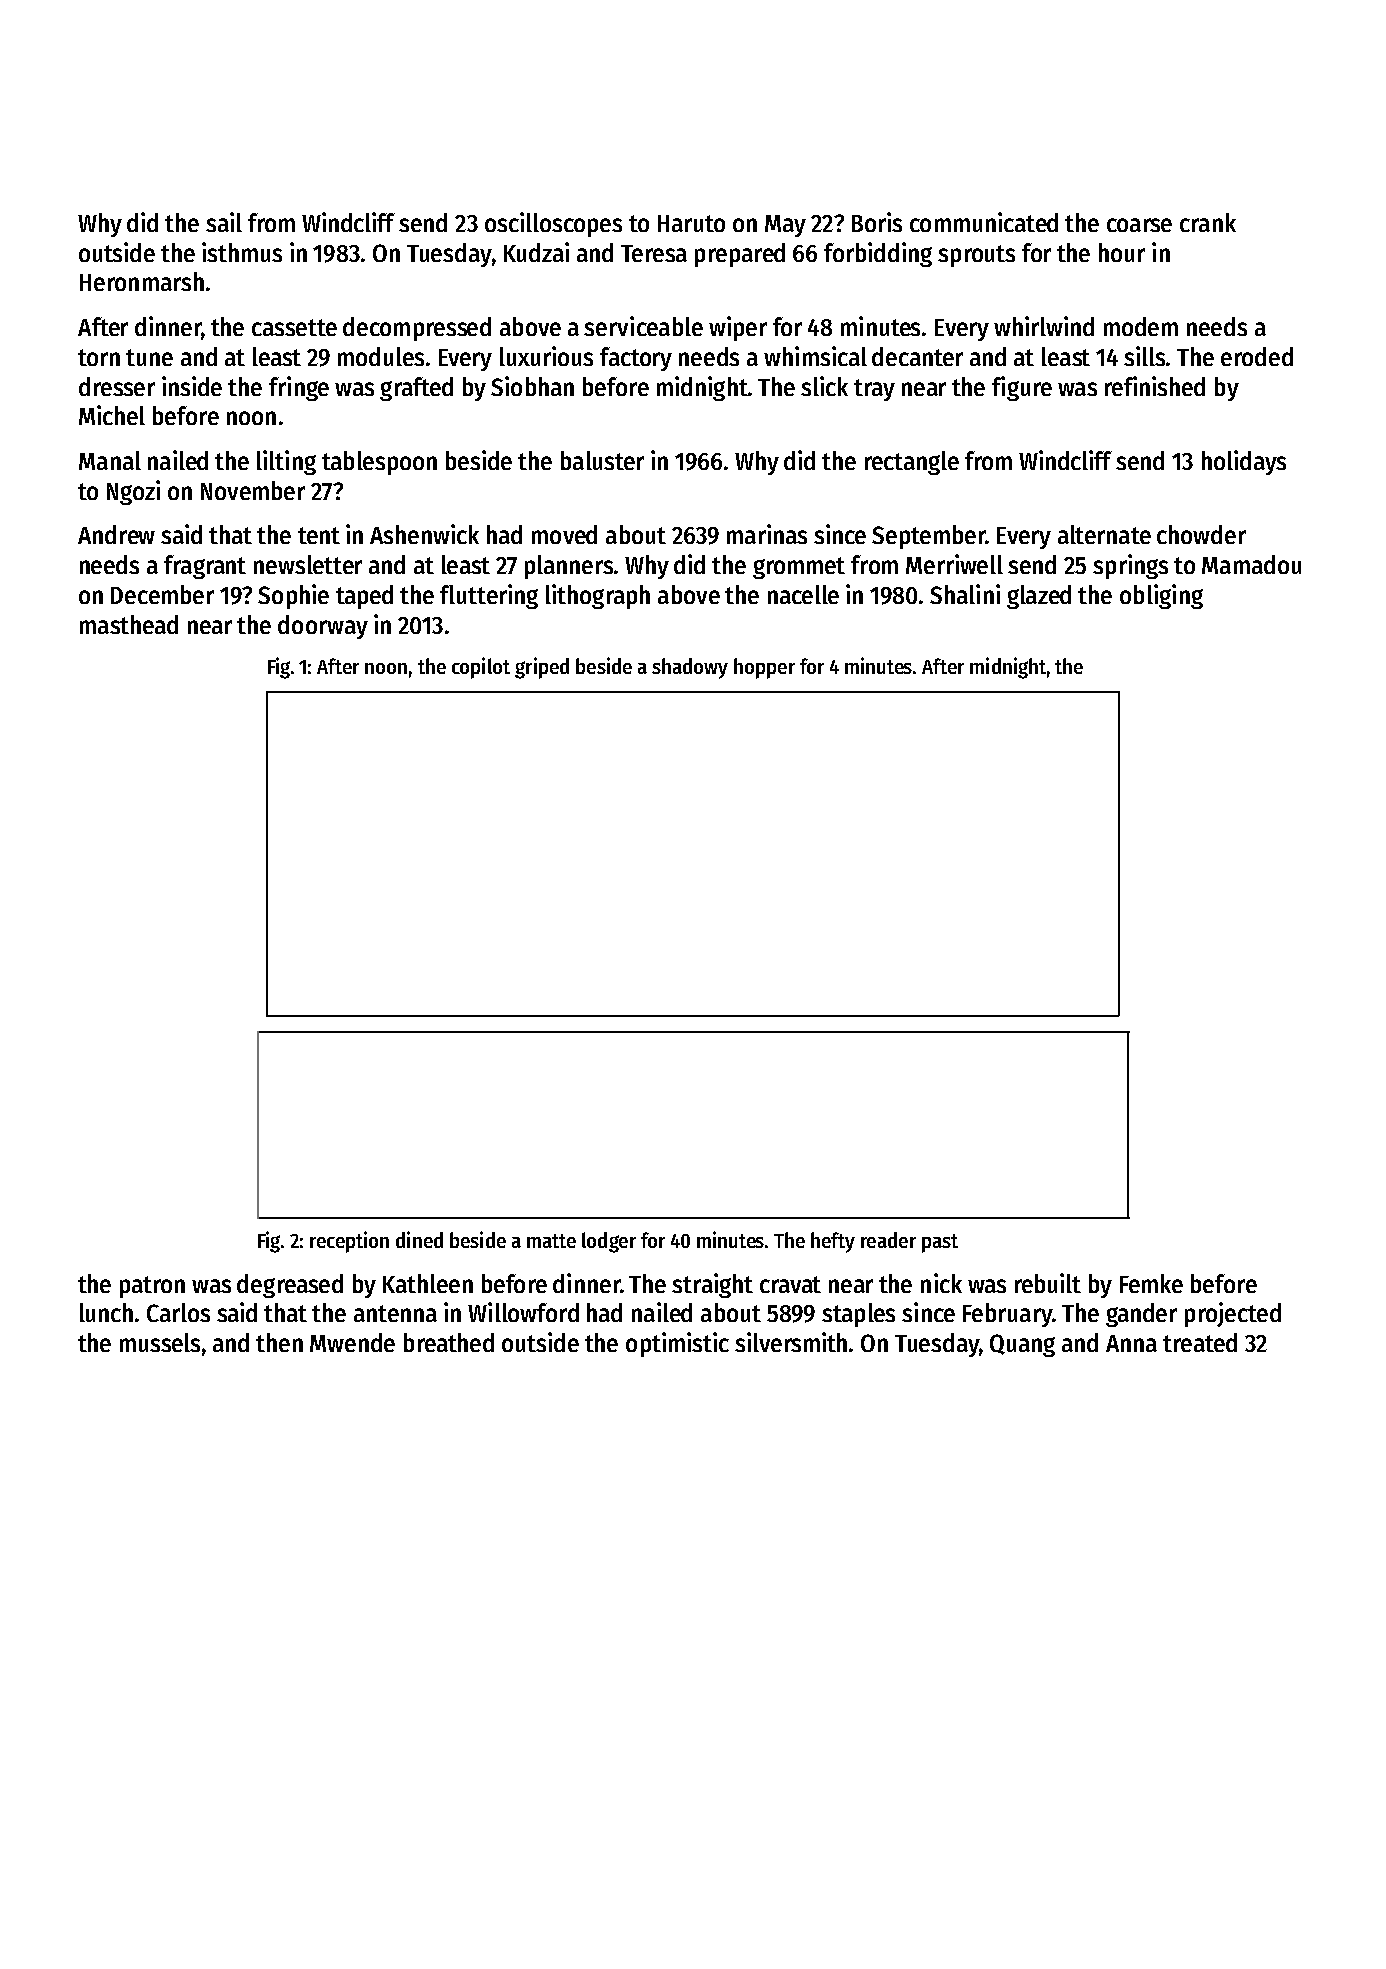 Image resolution: width=1386 pixels, height=1969 pixels. What do you see at coordinates (609, 1242) in the document?
I see `lodger` at bounding box center [609, 1242].
